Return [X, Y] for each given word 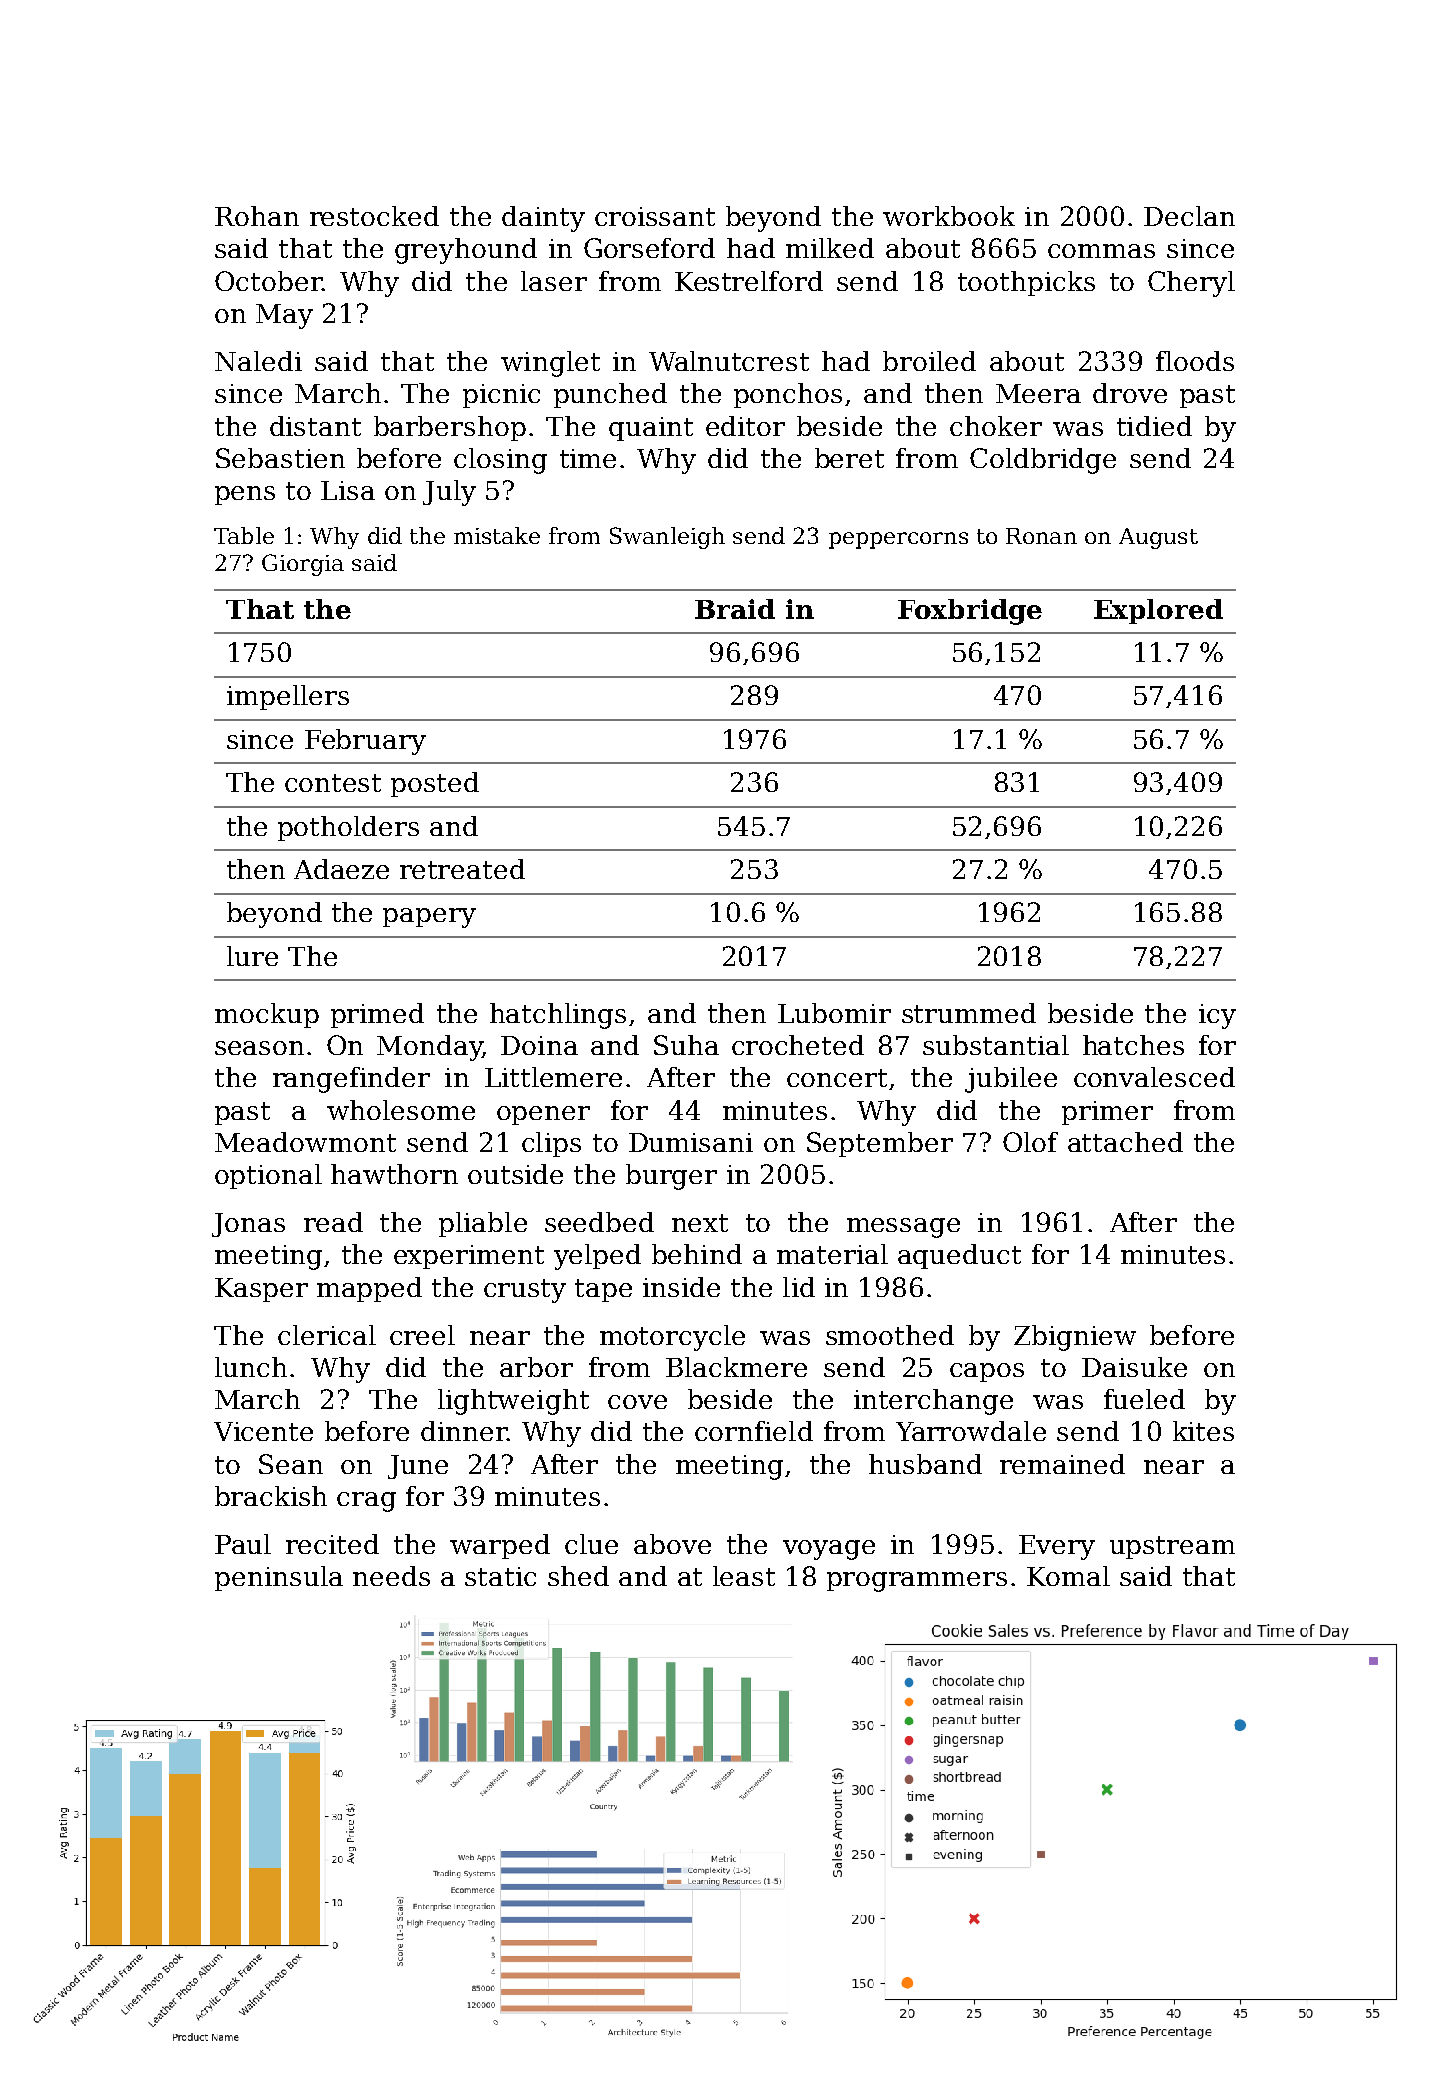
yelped [597, 1257]
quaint [651, 429]
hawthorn [394, 1174]
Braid [735, 609]
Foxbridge [970, 612]
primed [377, 1015]
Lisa [348, 490]
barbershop [450, 428]
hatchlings [558, 1016]
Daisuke [1134, 1367]
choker [996, 426]
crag [366, 1502]
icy [1217, 1016]
